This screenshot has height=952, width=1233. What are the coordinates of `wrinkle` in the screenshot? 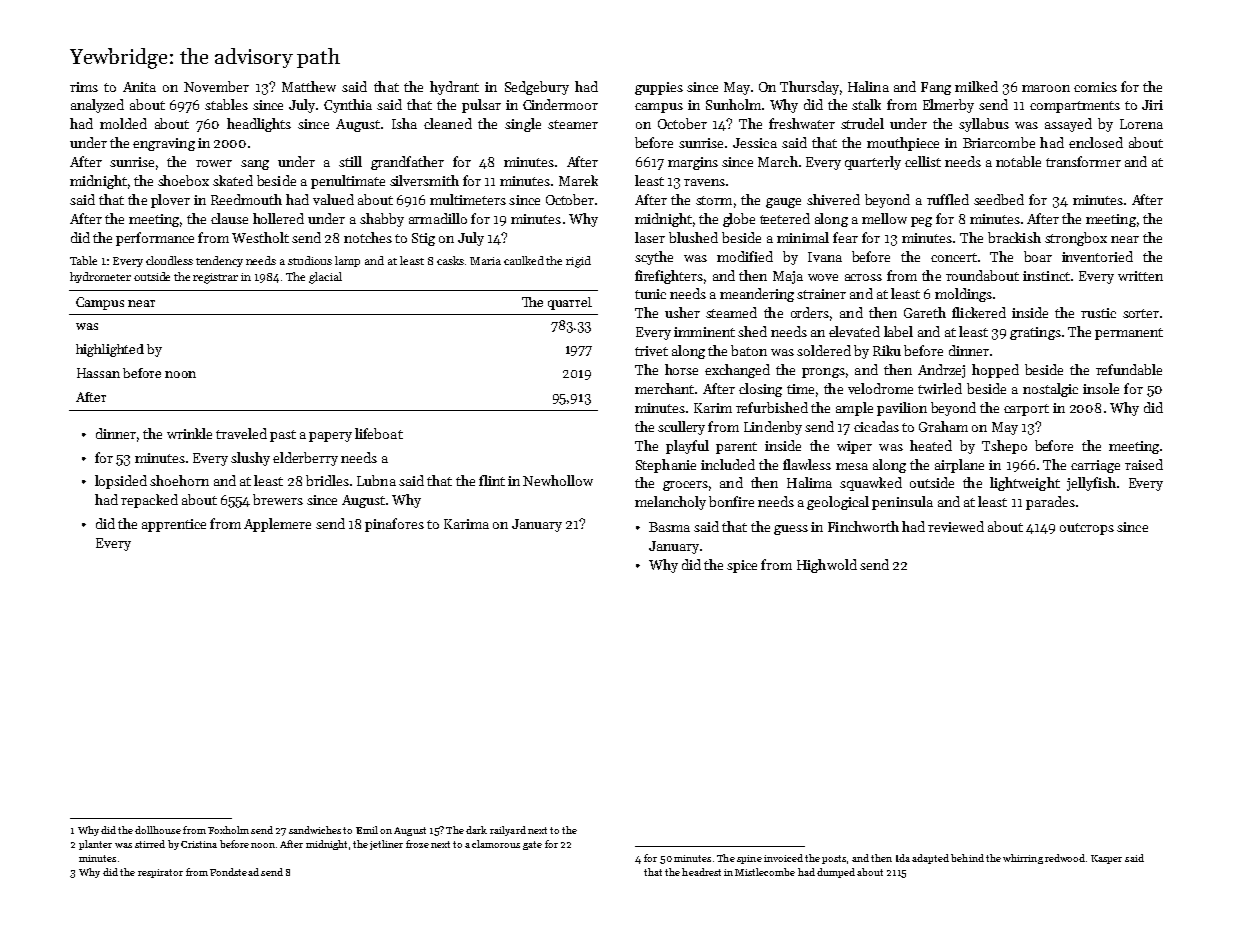 It's located at (189, 433).
